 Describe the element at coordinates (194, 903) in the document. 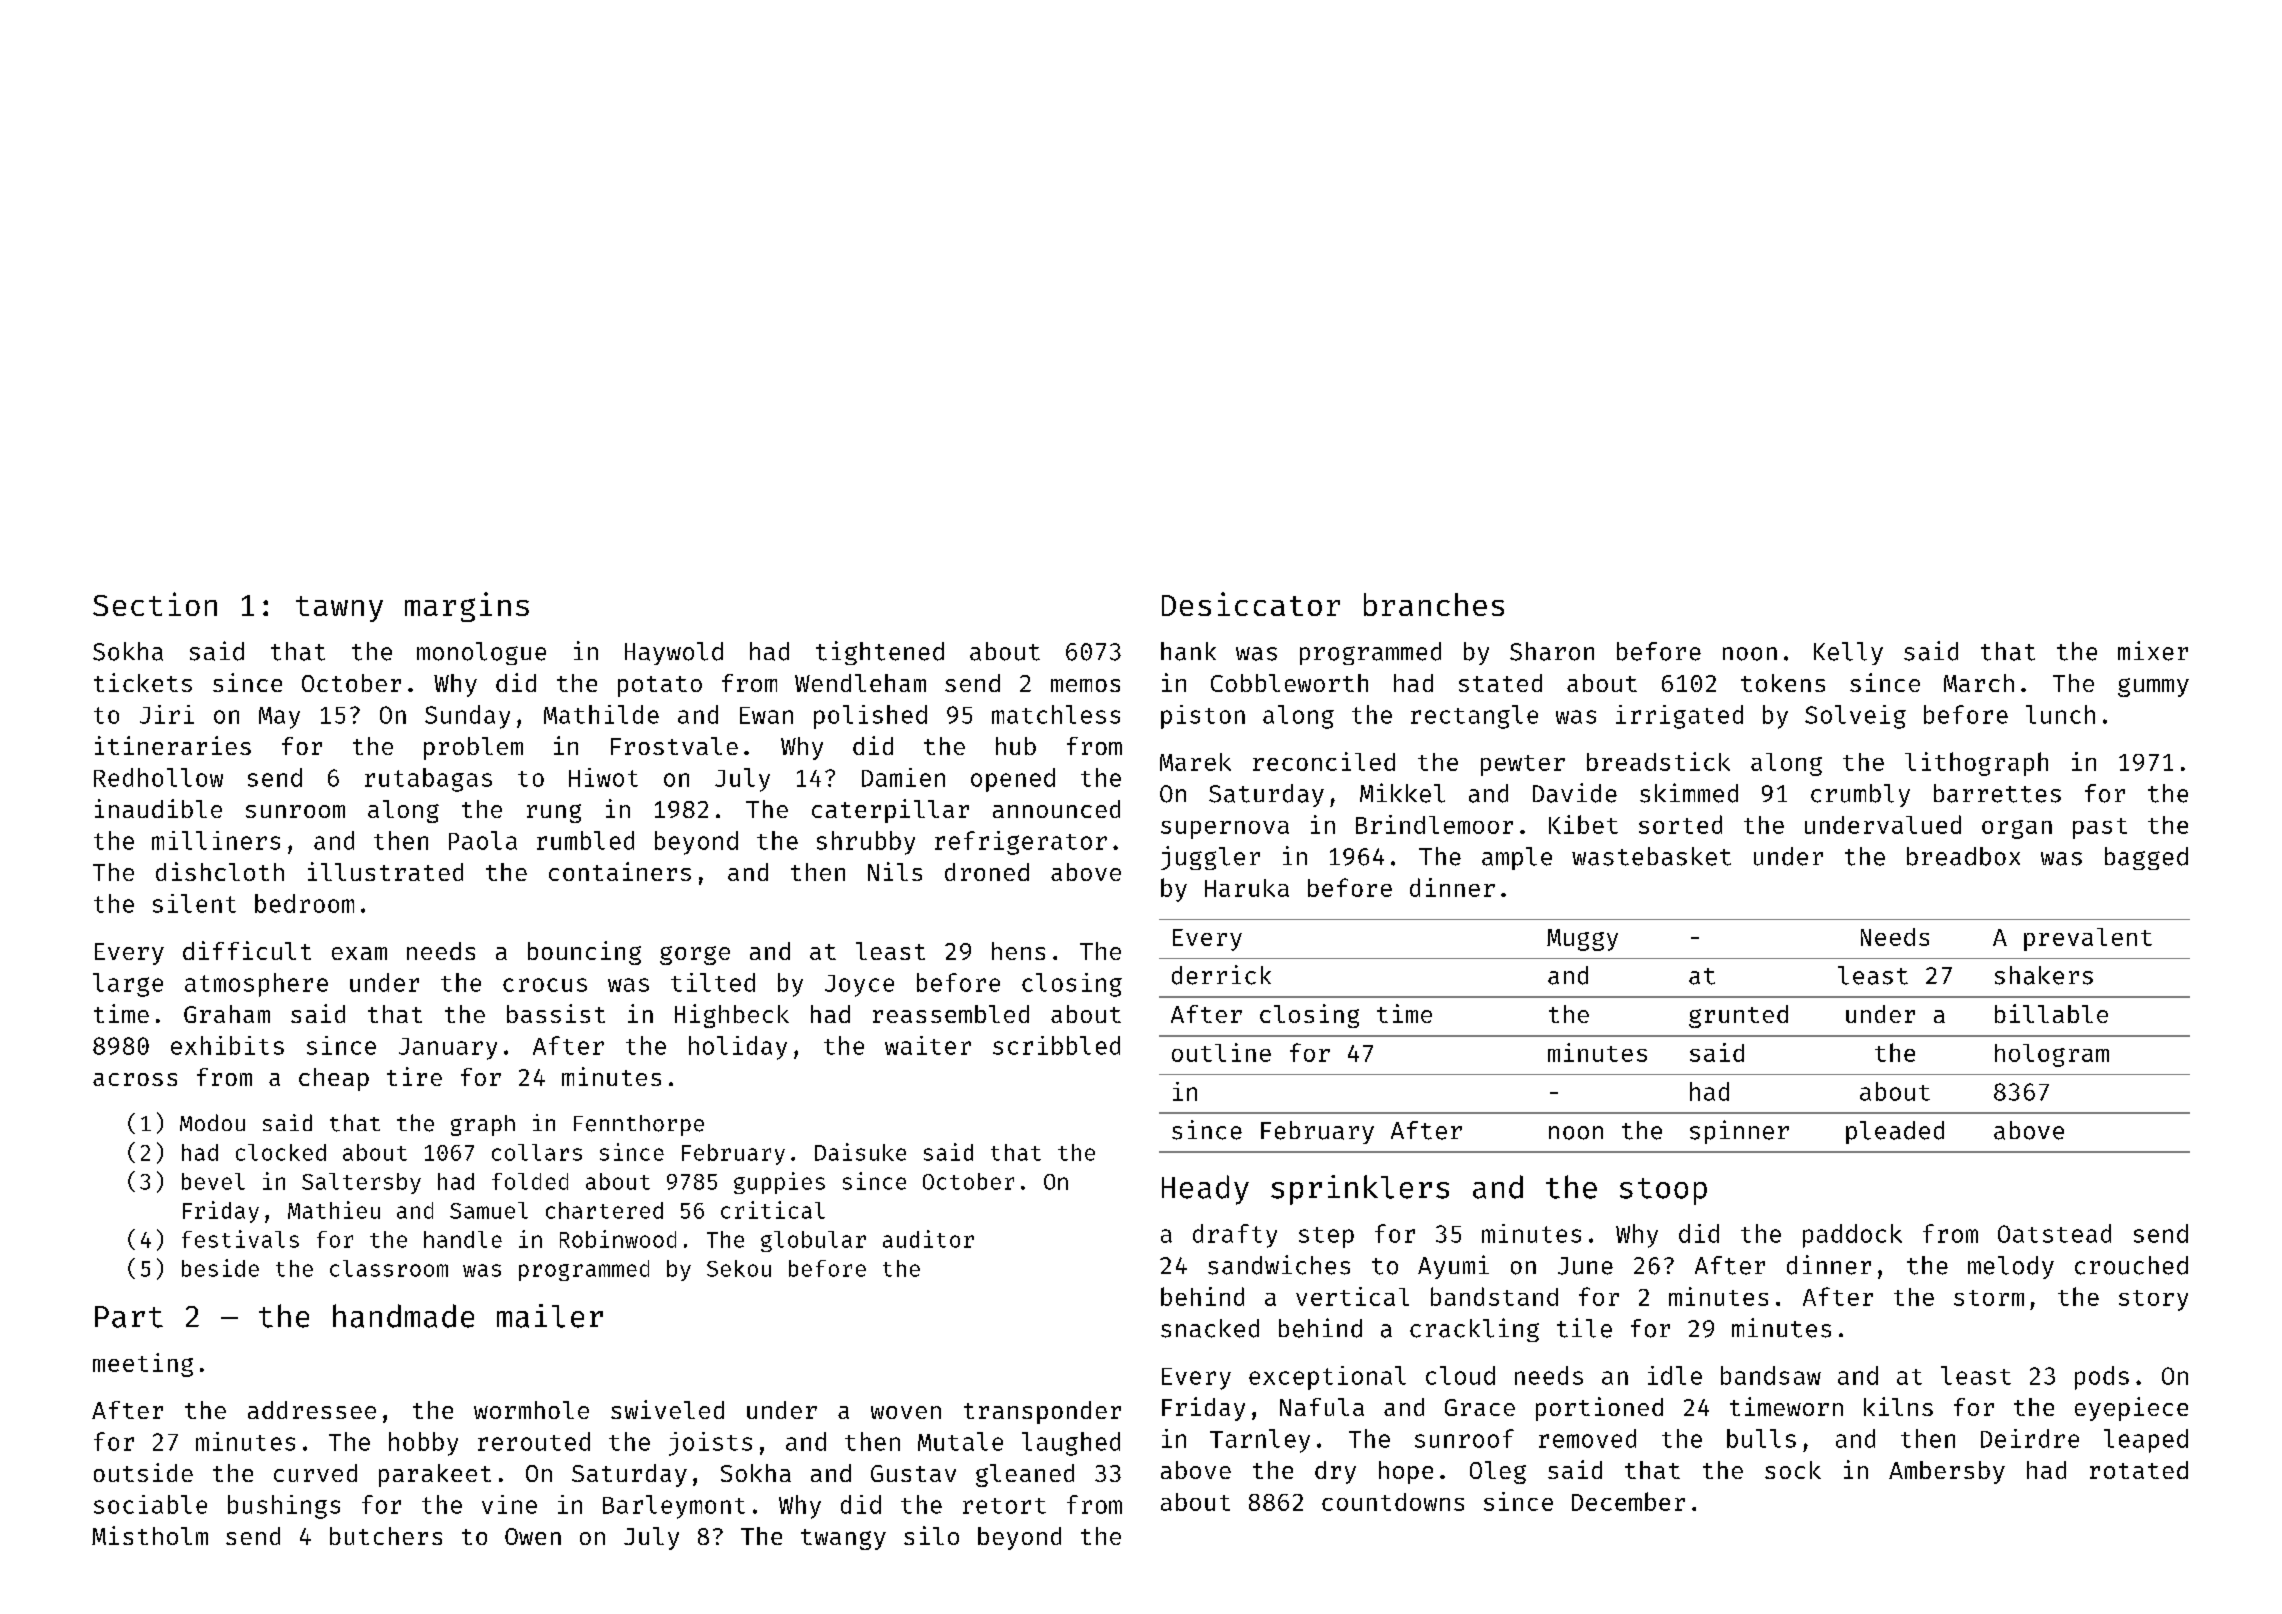

I see `silent` at that location.
